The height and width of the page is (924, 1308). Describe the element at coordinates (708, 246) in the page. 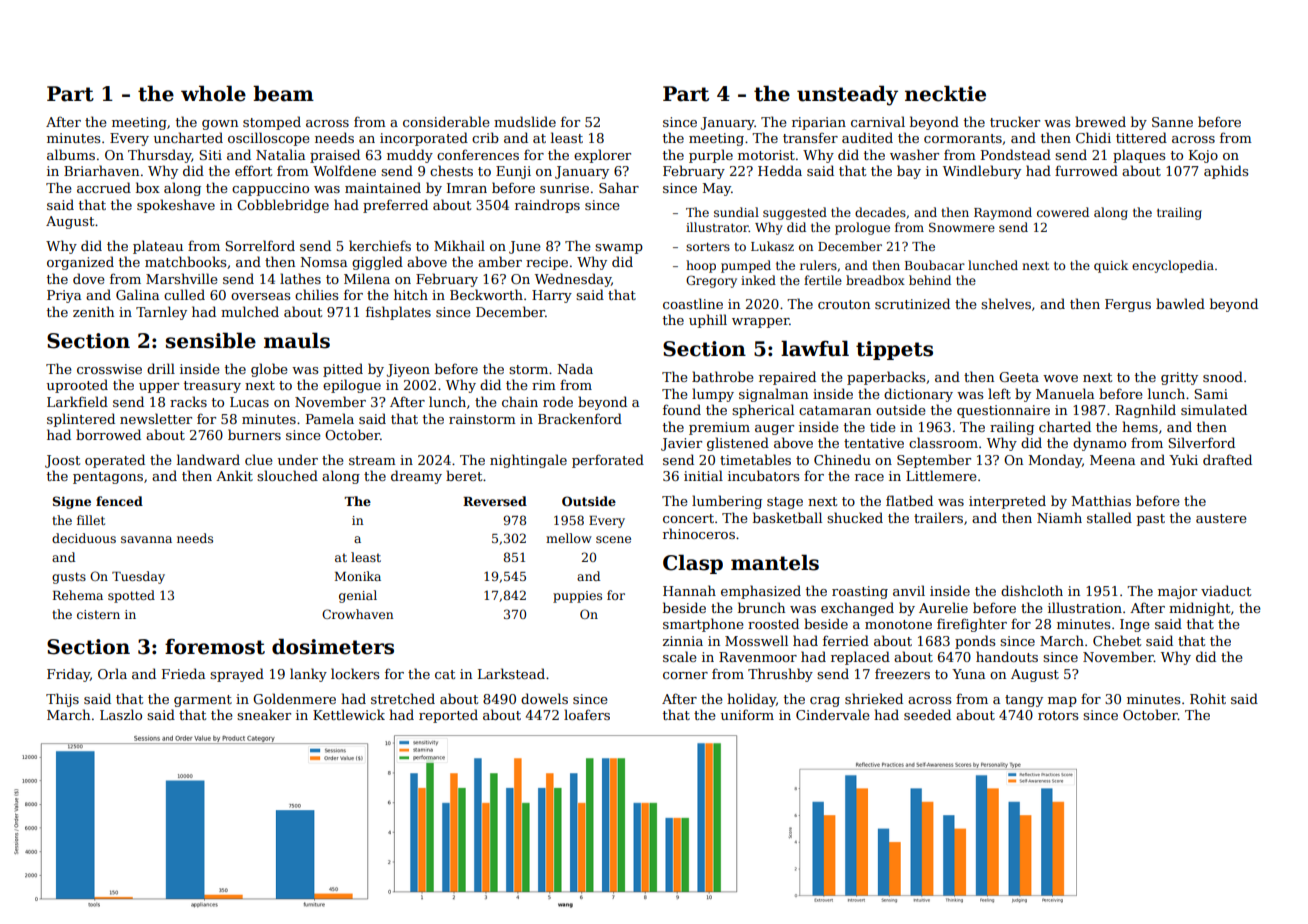

I see `sorters` at that location.
